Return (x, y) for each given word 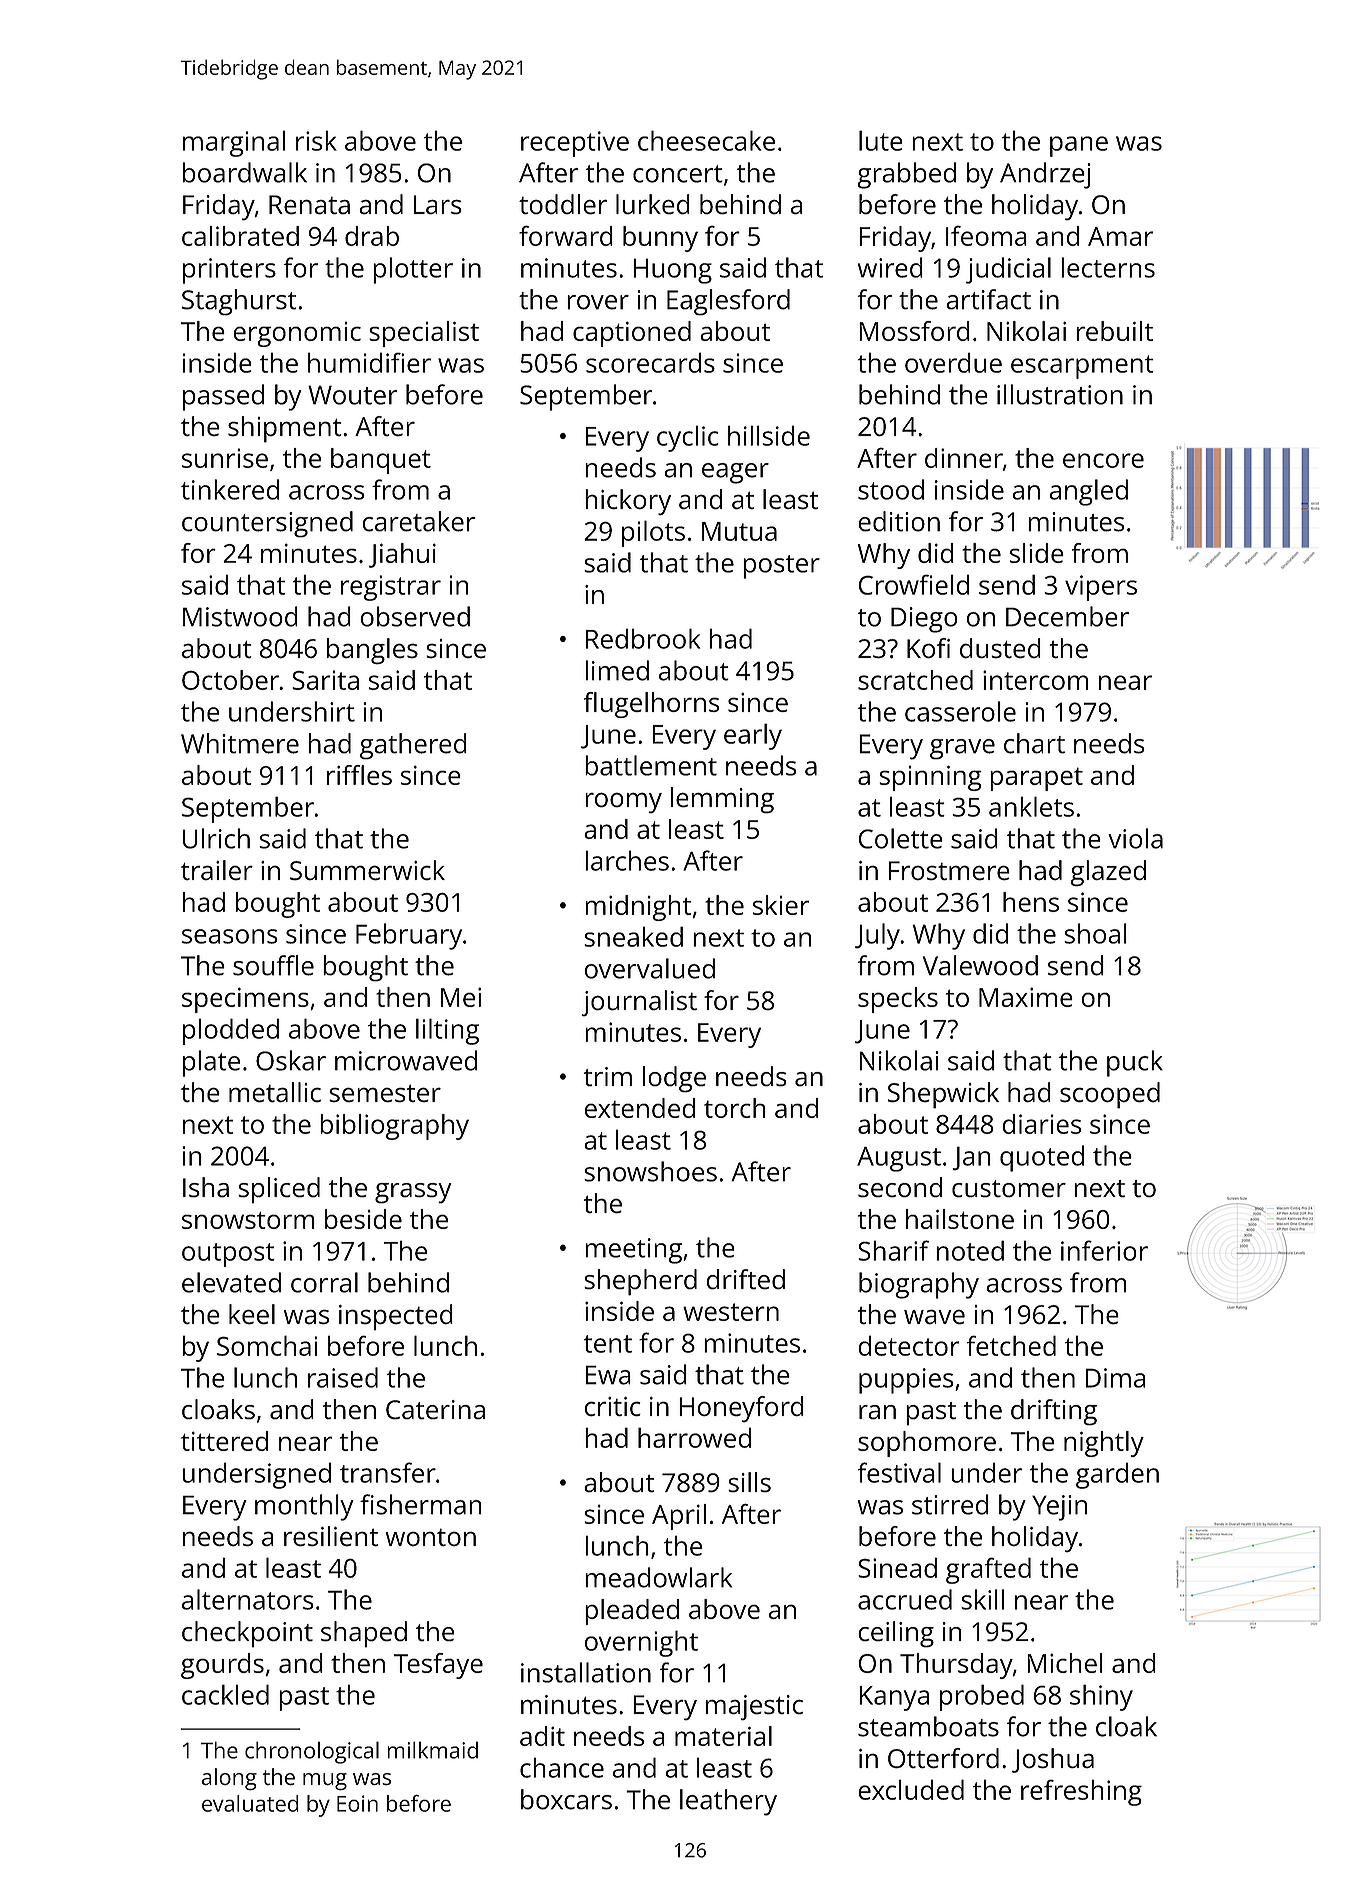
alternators (248, 1599)
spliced (279, 1190)
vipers (1101, 588)
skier (781, 905)
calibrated (240, 236)
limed (617, 670)
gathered (413, 746)
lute (881, 140)
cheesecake (706, 140)
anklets (1031, 806)
